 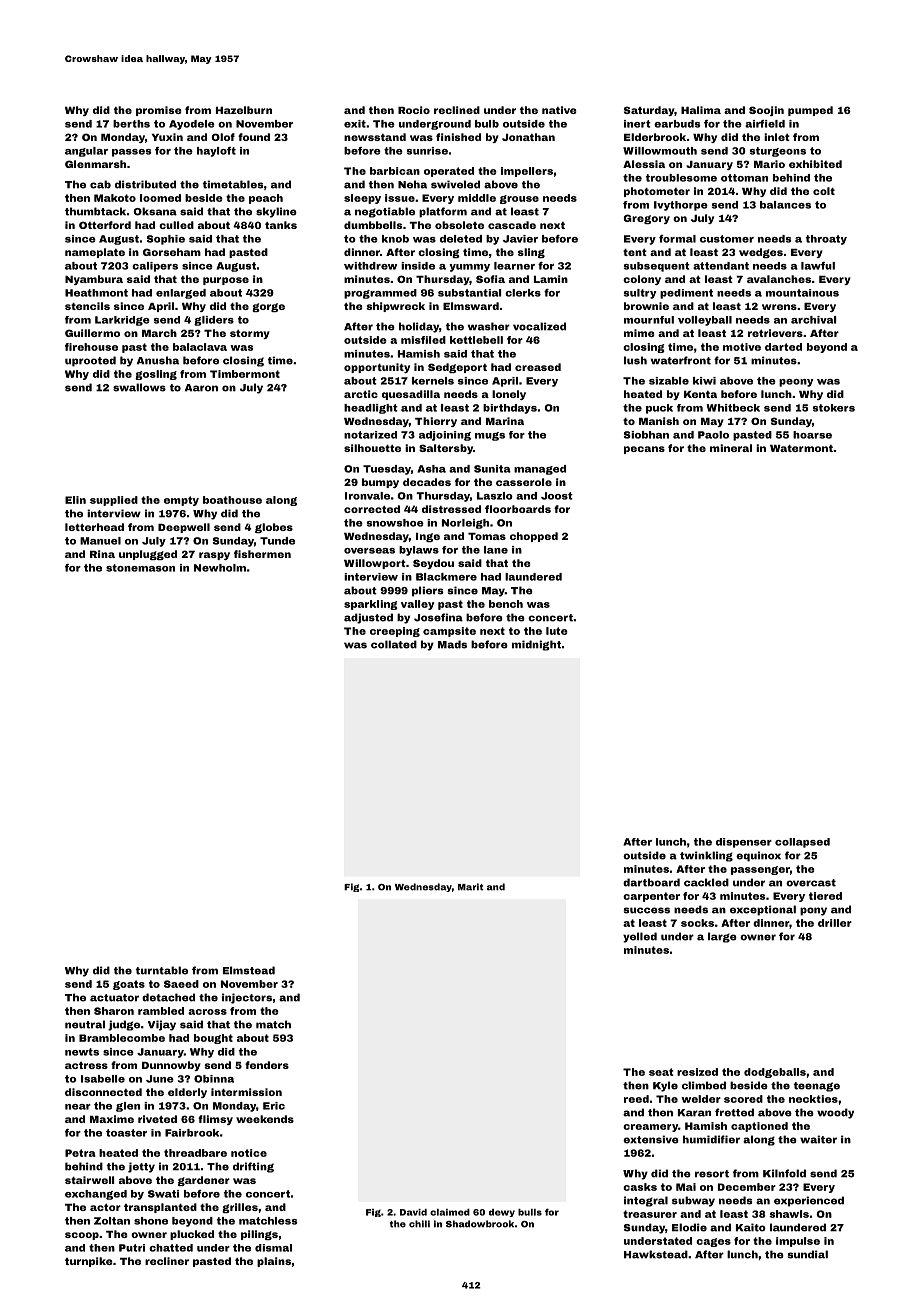 What do you see at coordinates (124, 1025) in the page?
I see `judge` at bounding box center [124, 1025].
